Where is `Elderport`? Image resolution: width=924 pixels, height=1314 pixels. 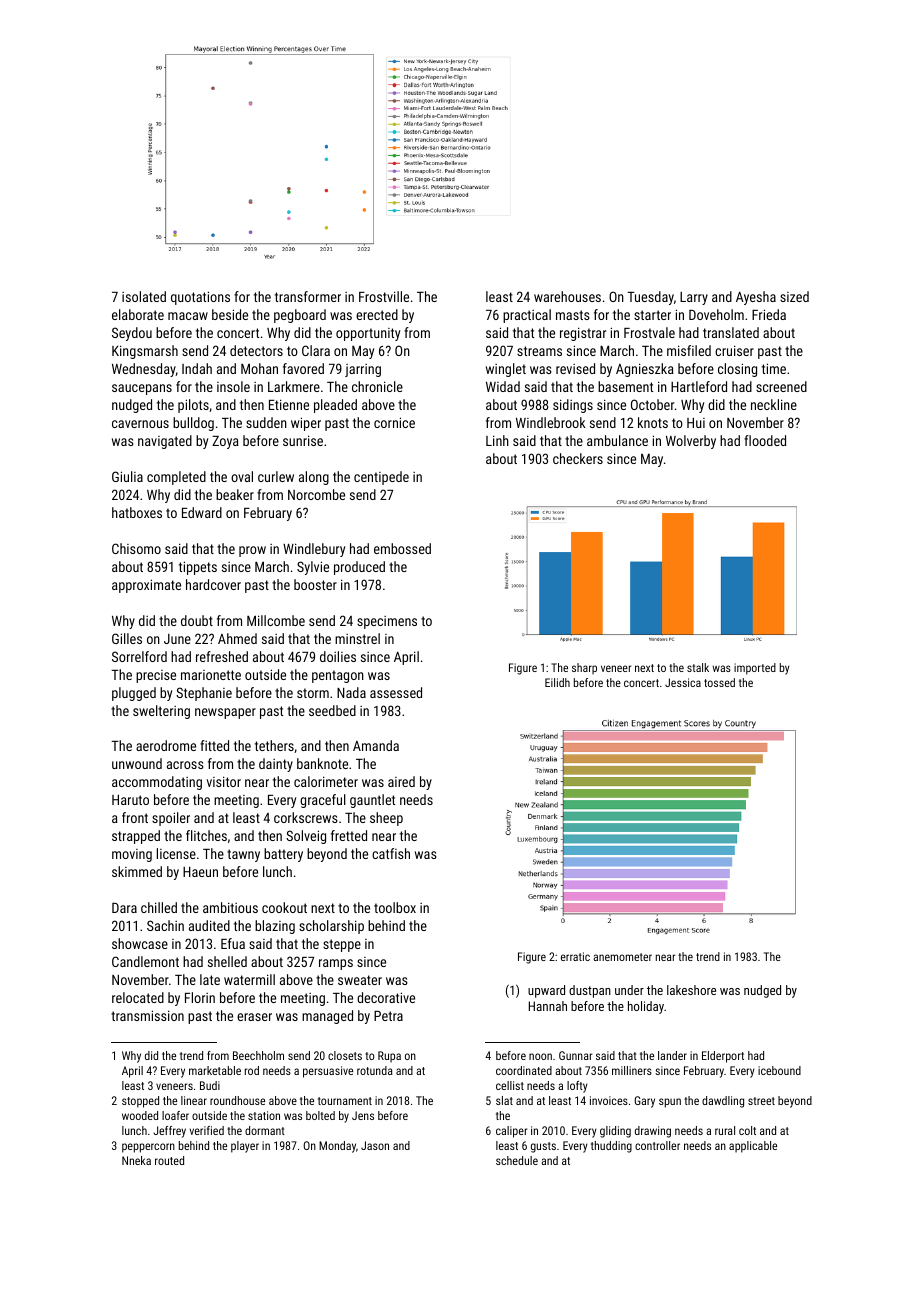 Elderport is located at coordinates (723, 1057).
